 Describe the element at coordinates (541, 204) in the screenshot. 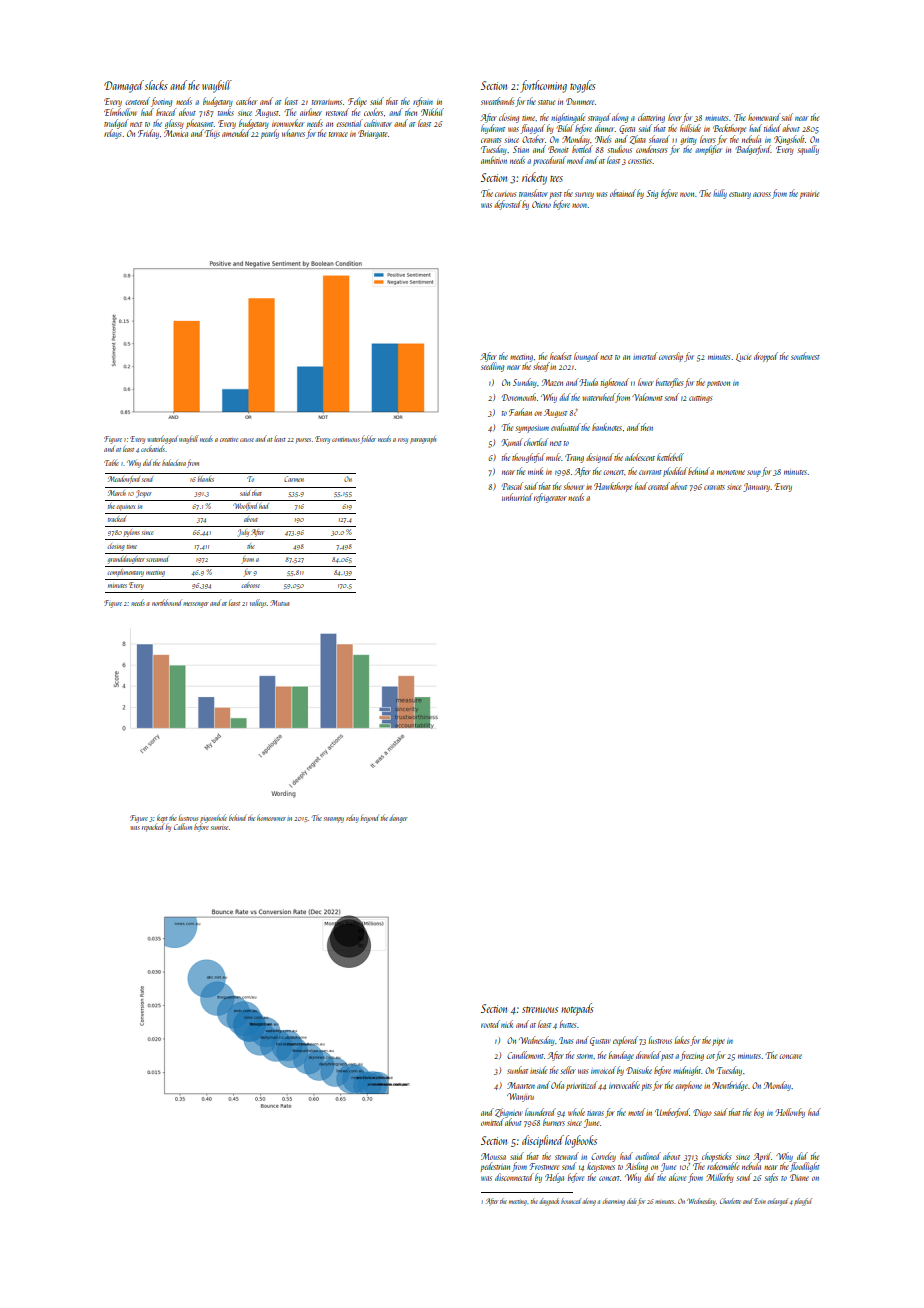

I see `Otieno` at that location.
